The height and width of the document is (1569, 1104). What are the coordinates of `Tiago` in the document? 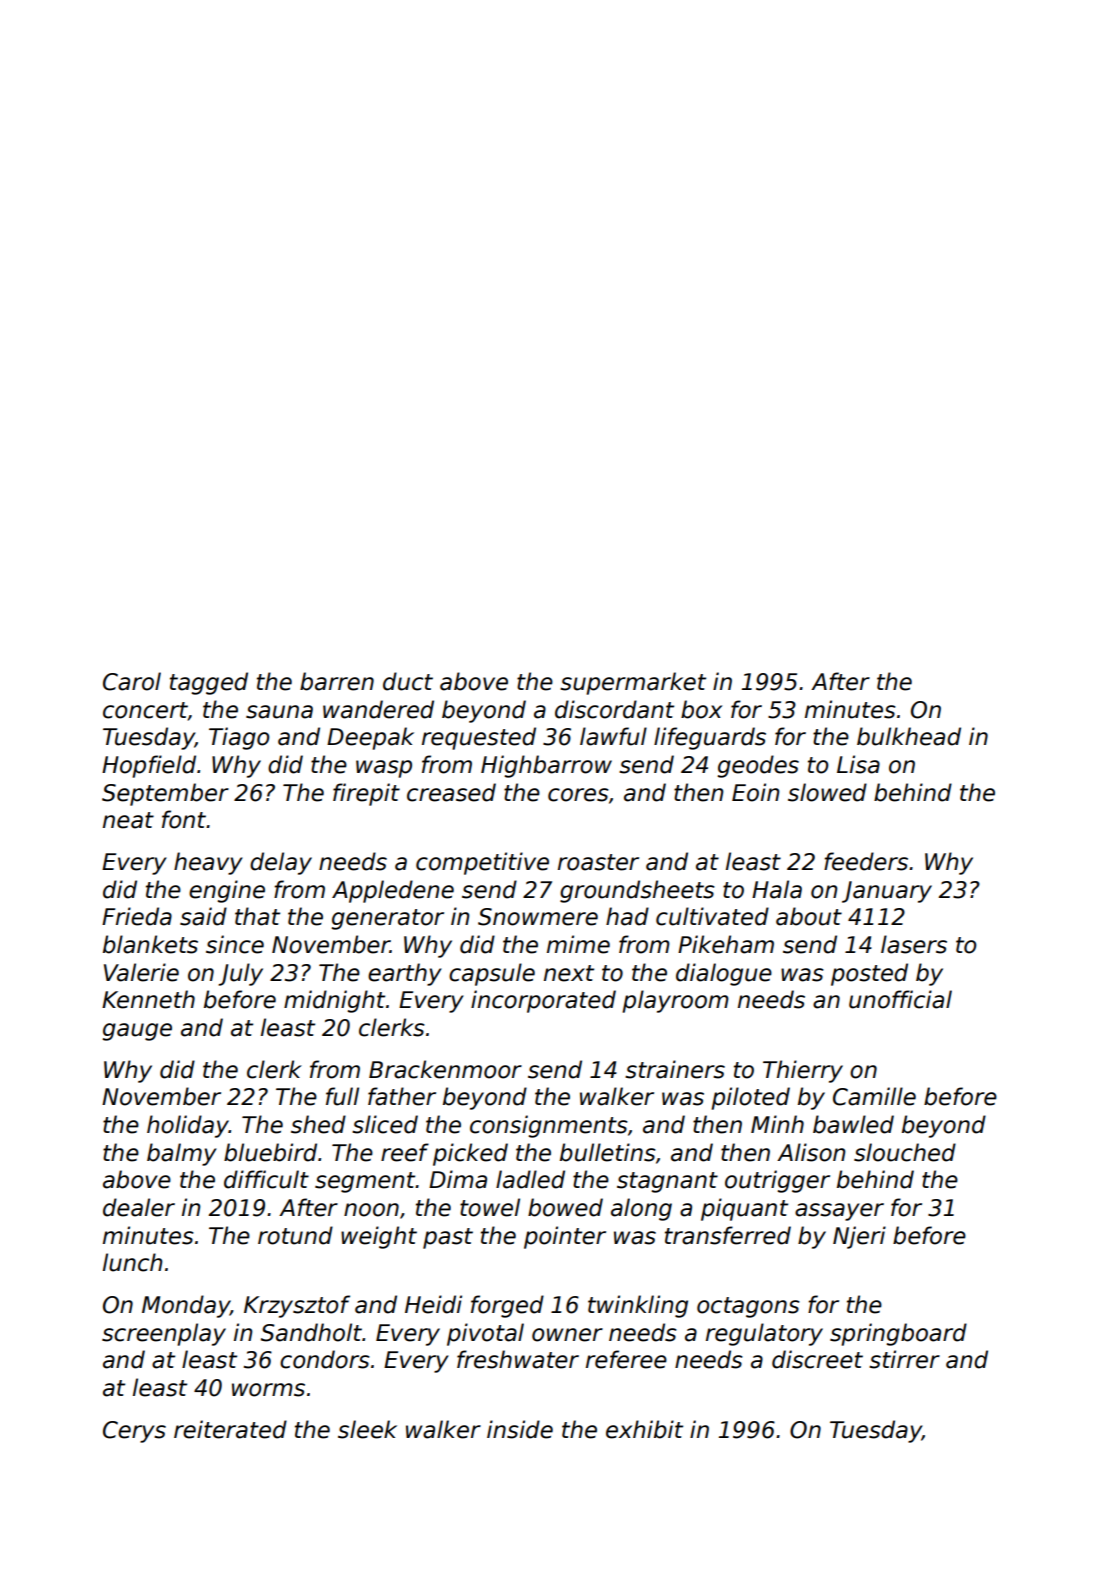 It's located at (239, 738).
